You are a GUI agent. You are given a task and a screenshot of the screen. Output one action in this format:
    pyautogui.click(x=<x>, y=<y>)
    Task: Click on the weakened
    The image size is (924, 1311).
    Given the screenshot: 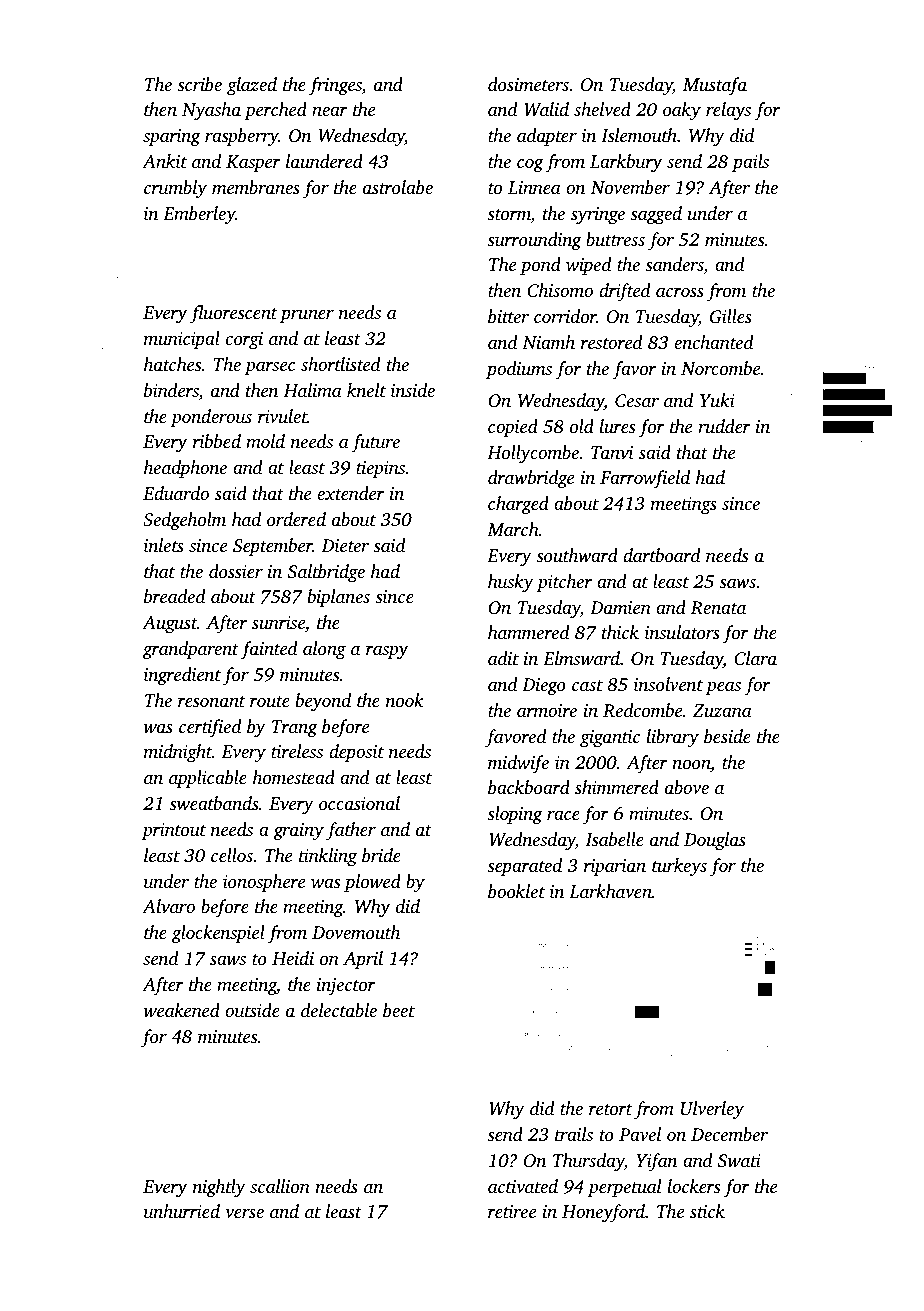 What is the action you would take?
    pyautogui.click(x=181, y=1010)
